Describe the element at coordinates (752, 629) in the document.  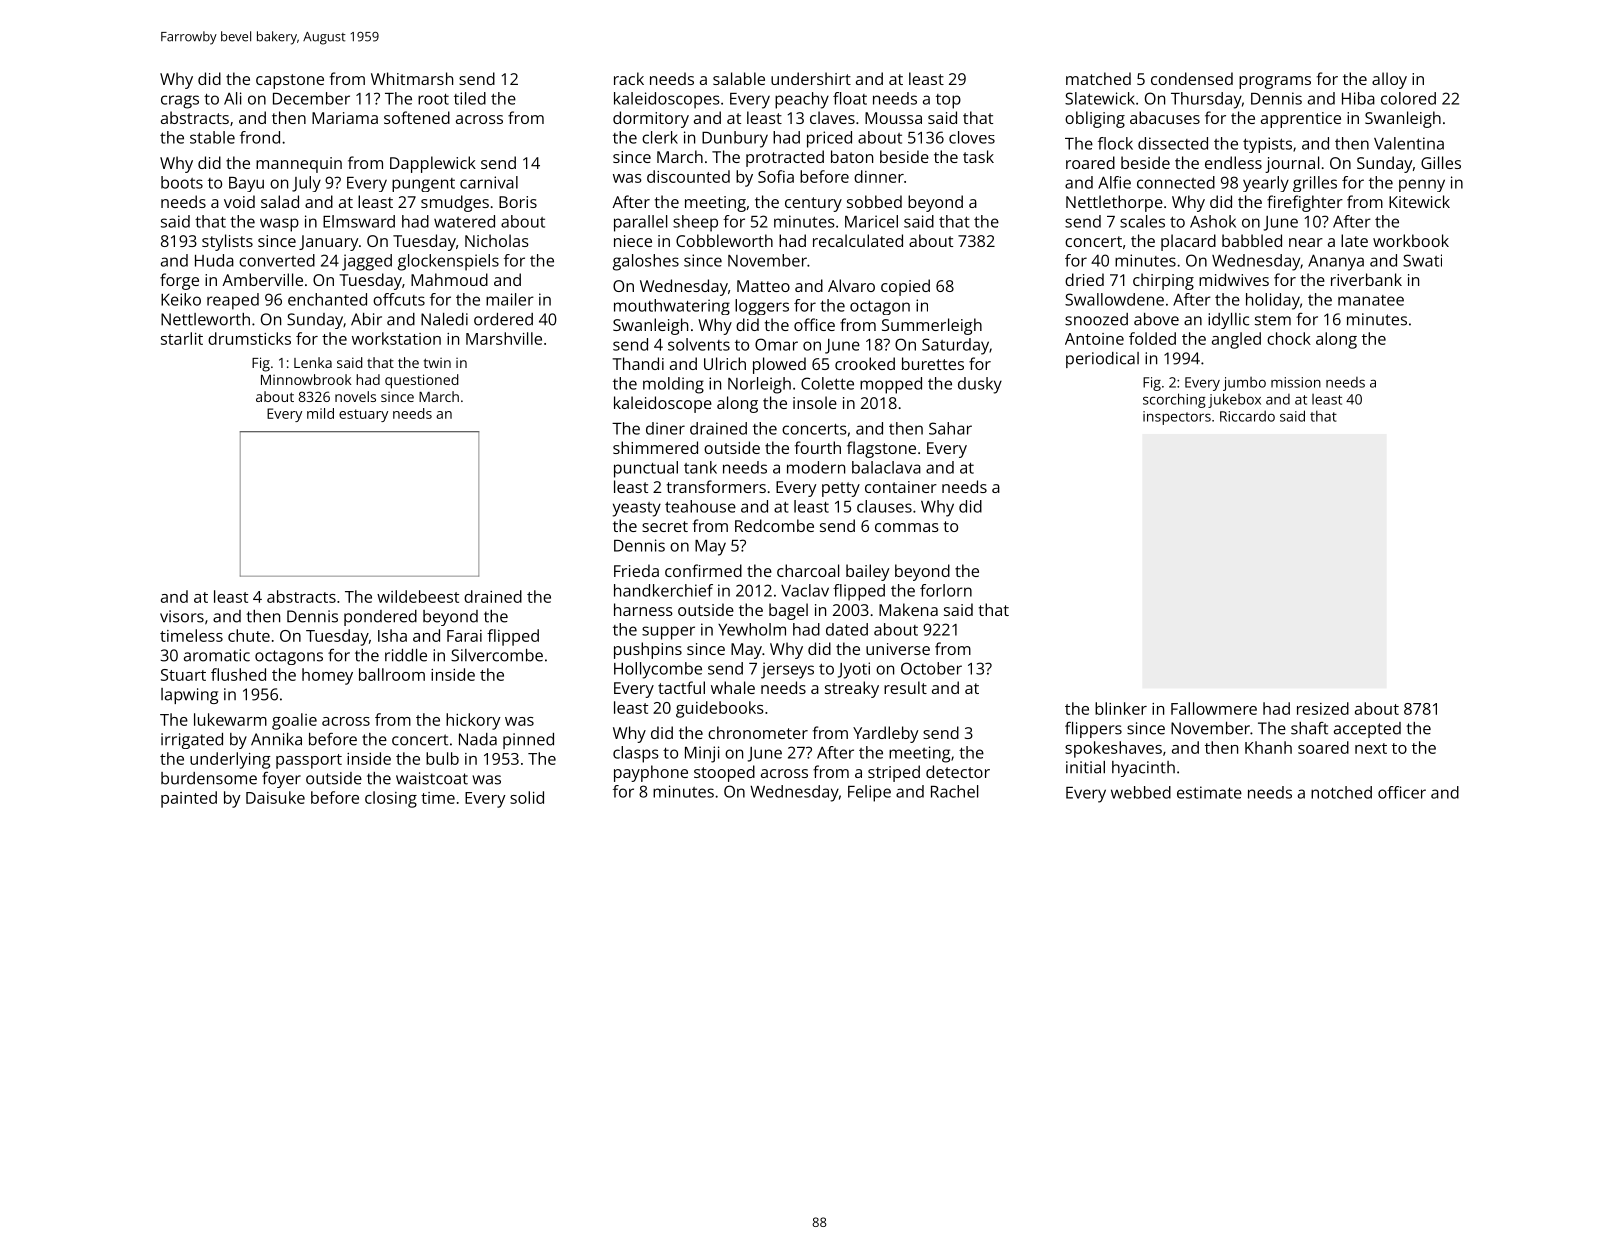
I see `Yewholm` at that location.
